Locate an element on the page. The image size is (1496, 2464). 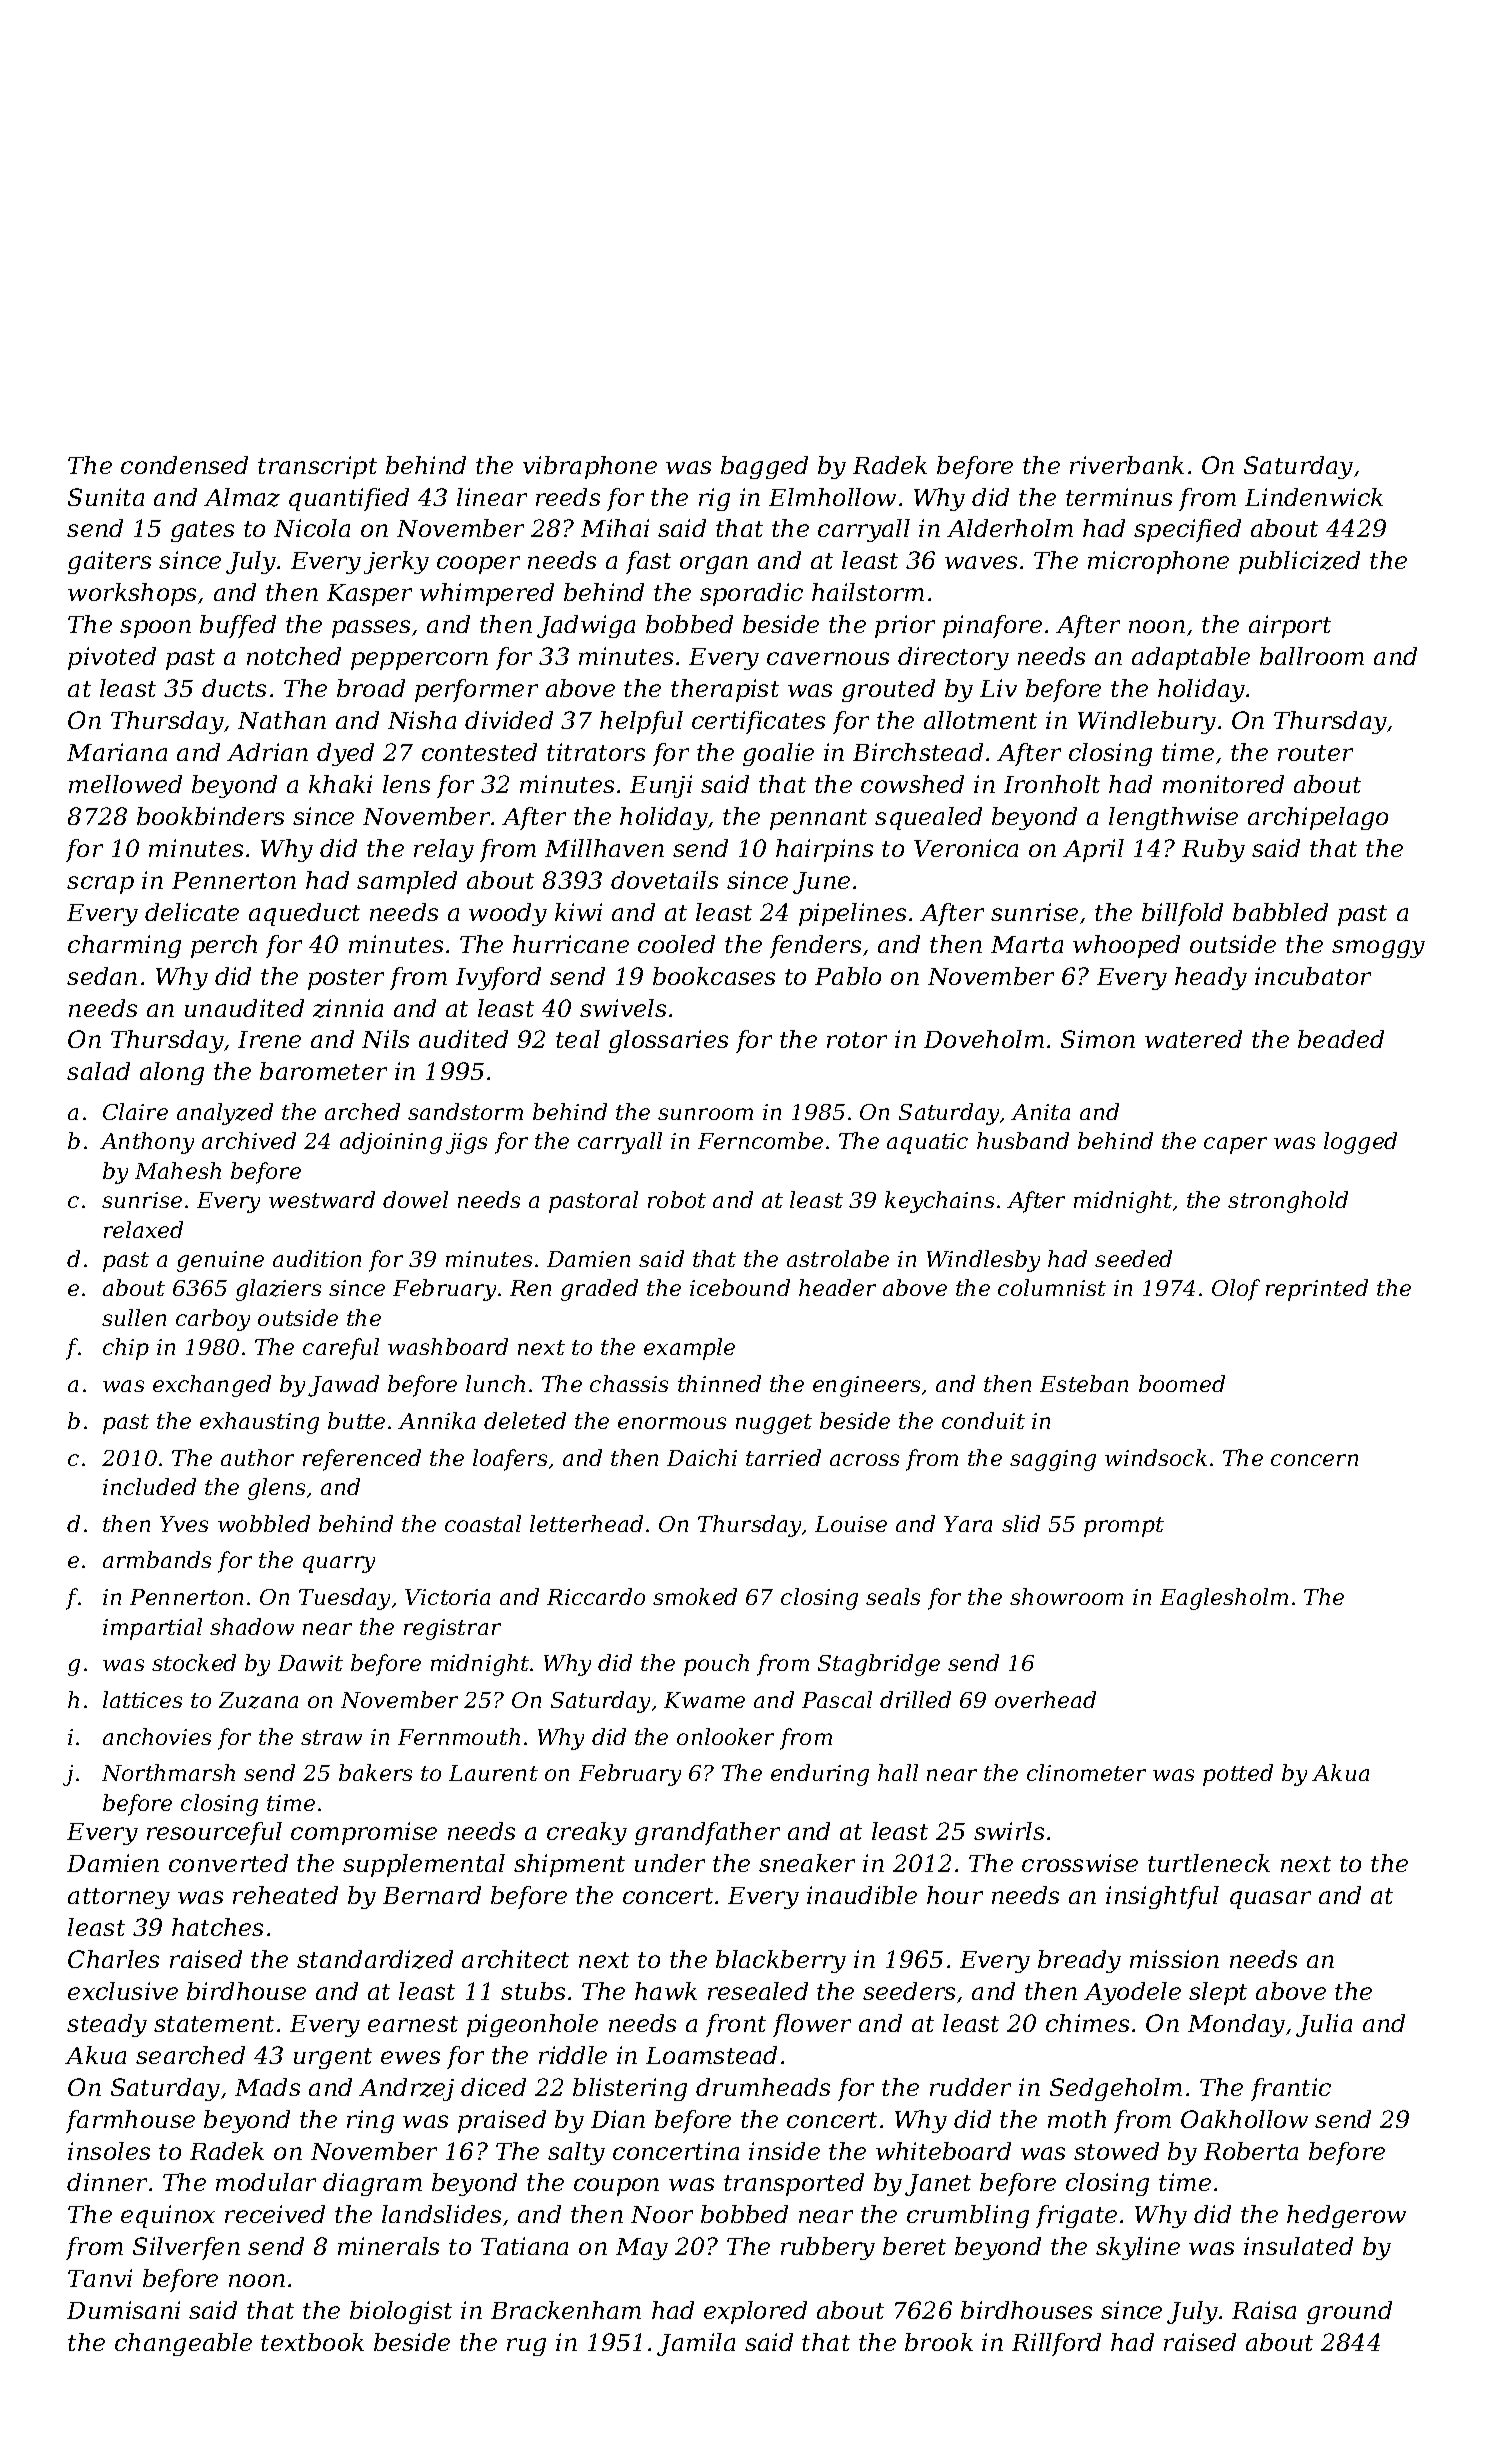
condensed is located at coordinates (184, 465).
